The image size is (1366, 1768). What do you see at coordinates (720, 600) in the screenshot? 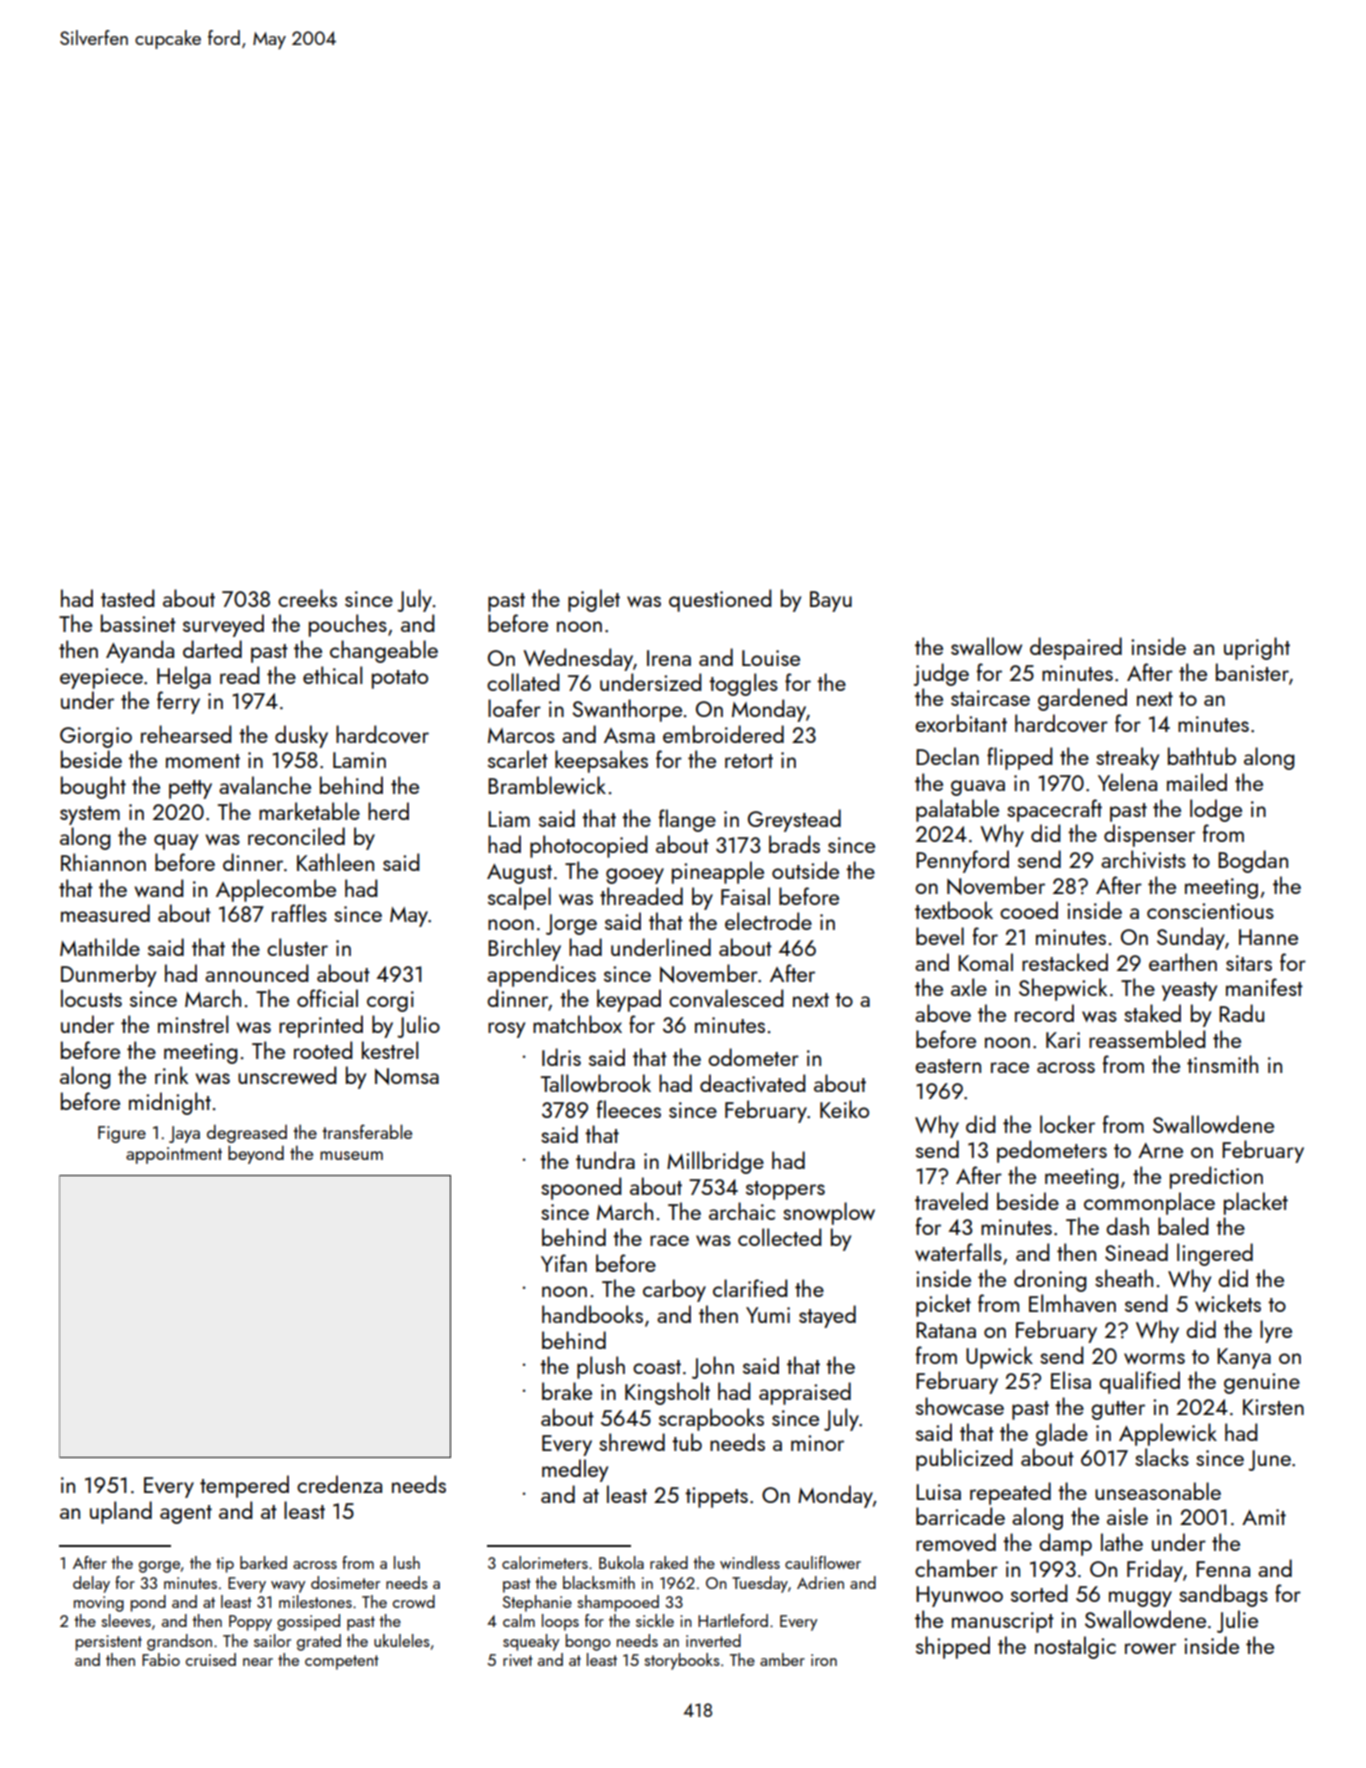
I see `questioned` at bounding box center [720, 600].
